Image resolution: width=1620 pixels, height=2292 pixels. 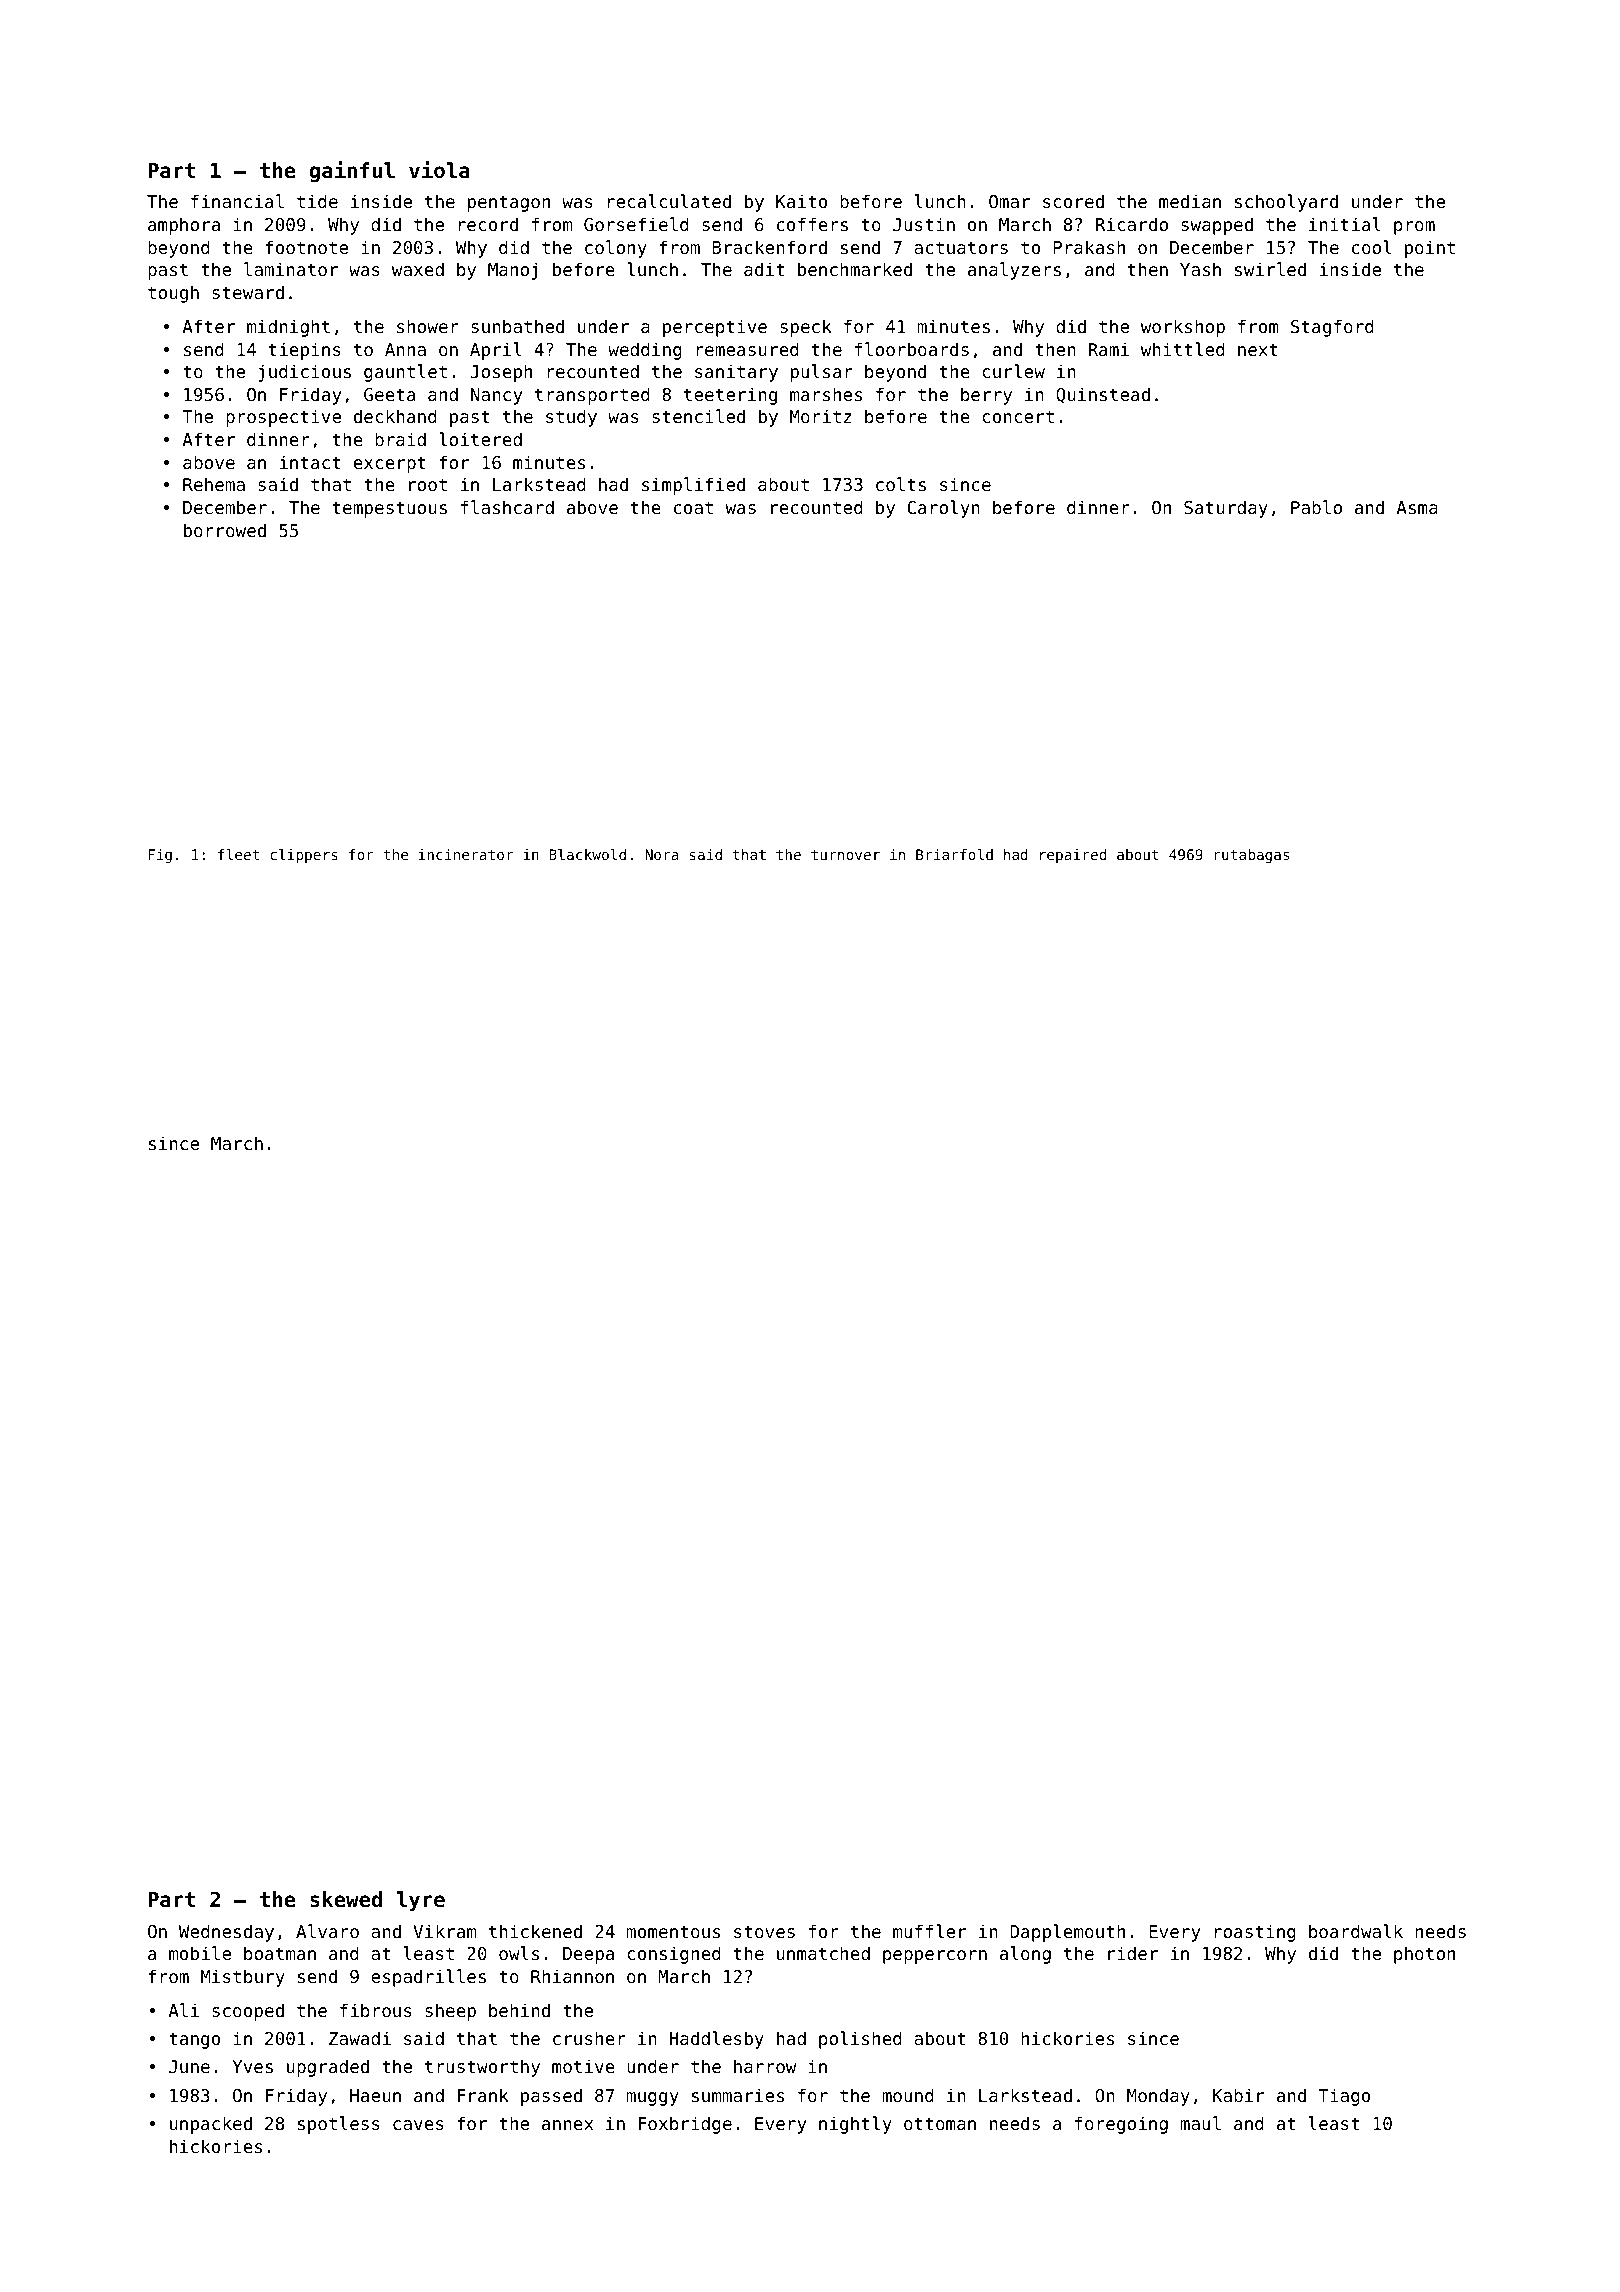 What do you see at coordinates (482, 2068) in the screenshot?
I see `trustworthy` at bounding box center [482, 2068].
